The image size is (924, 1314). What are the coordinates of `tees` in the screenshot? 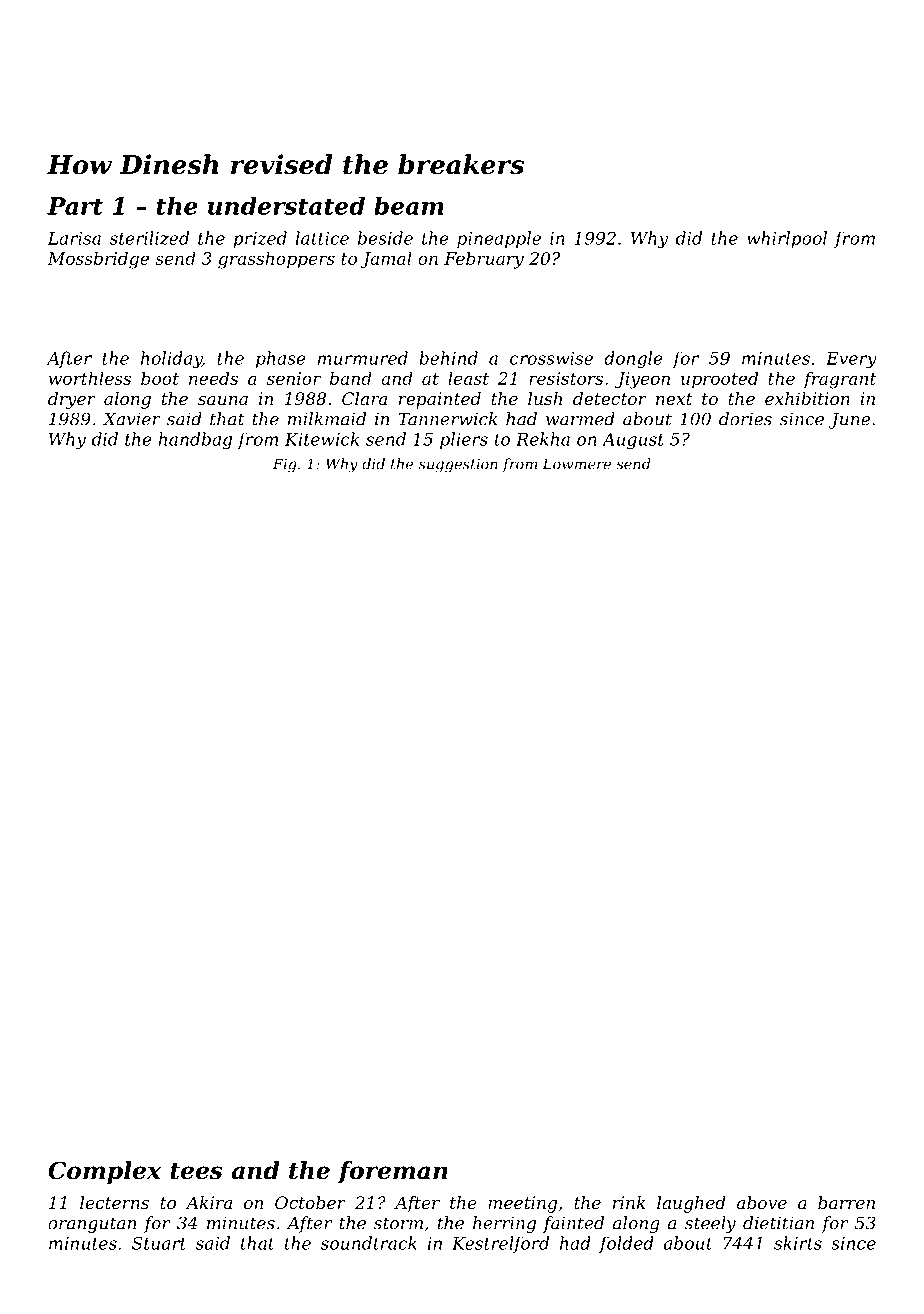 It's located at (196, 1171).
